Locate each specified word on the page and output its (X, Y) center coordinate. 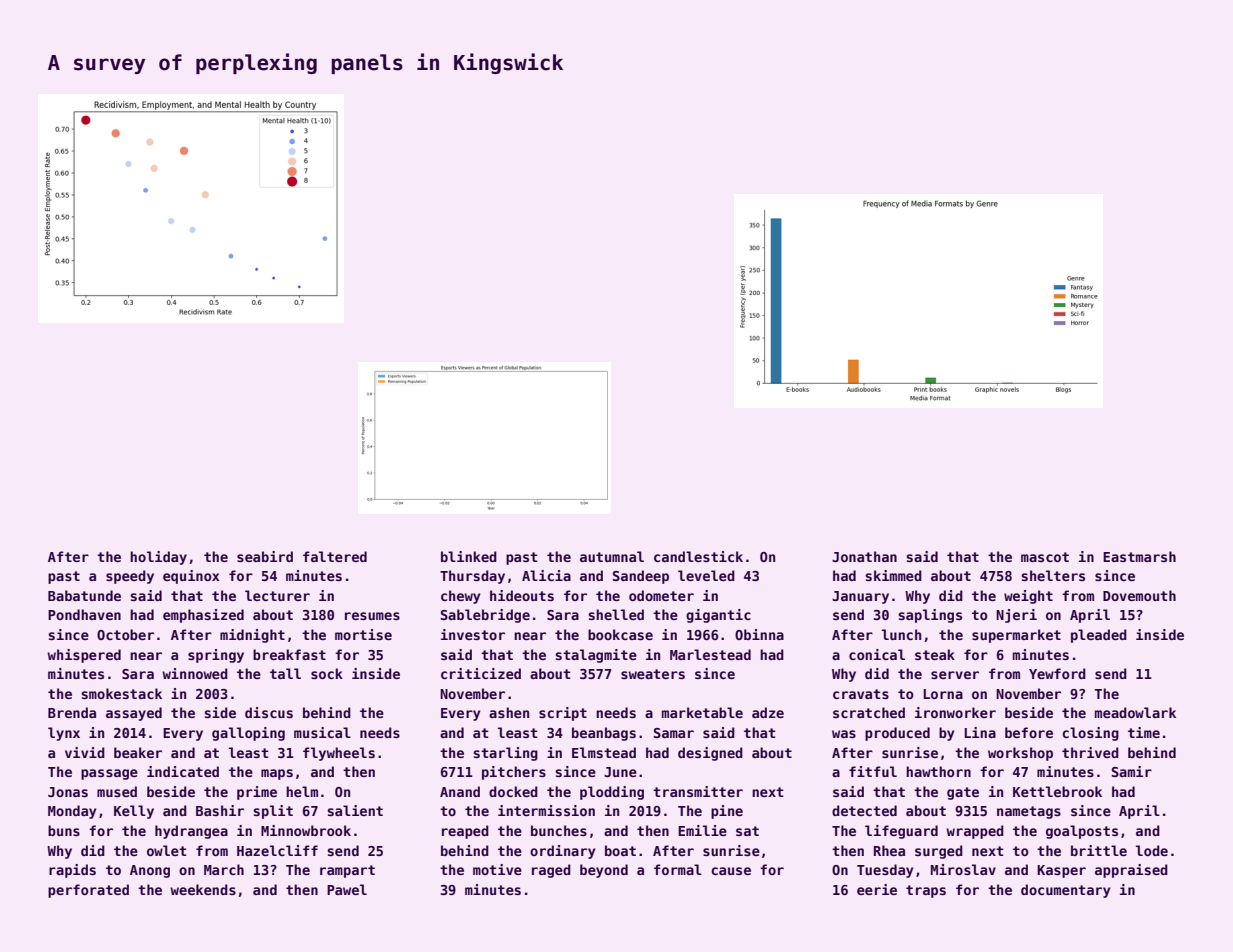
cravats (861, 694)
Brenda (72, 712)
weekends (203, 889)
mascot (1045, 557)
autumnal (612, 556)
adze (768, 712)
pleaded (1099, 636)
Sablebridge (485, 616)
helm (302, 791)
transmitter (698, 791)
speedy (130, 577)
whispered (84, 656)
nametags (1029, 812)
